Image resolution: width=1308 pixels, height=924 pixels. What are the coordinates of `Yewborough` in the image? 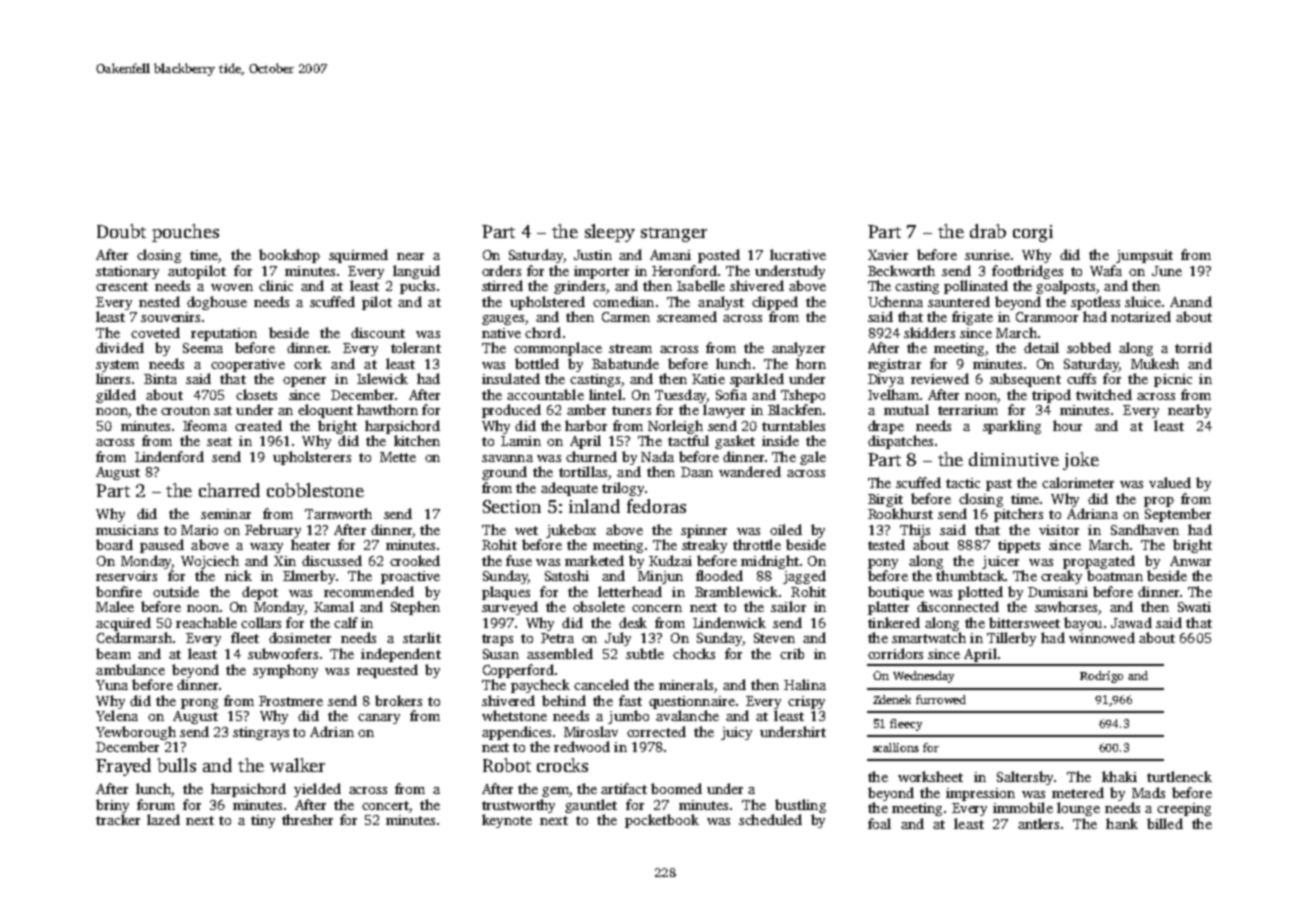 It's located at (136, 733).
